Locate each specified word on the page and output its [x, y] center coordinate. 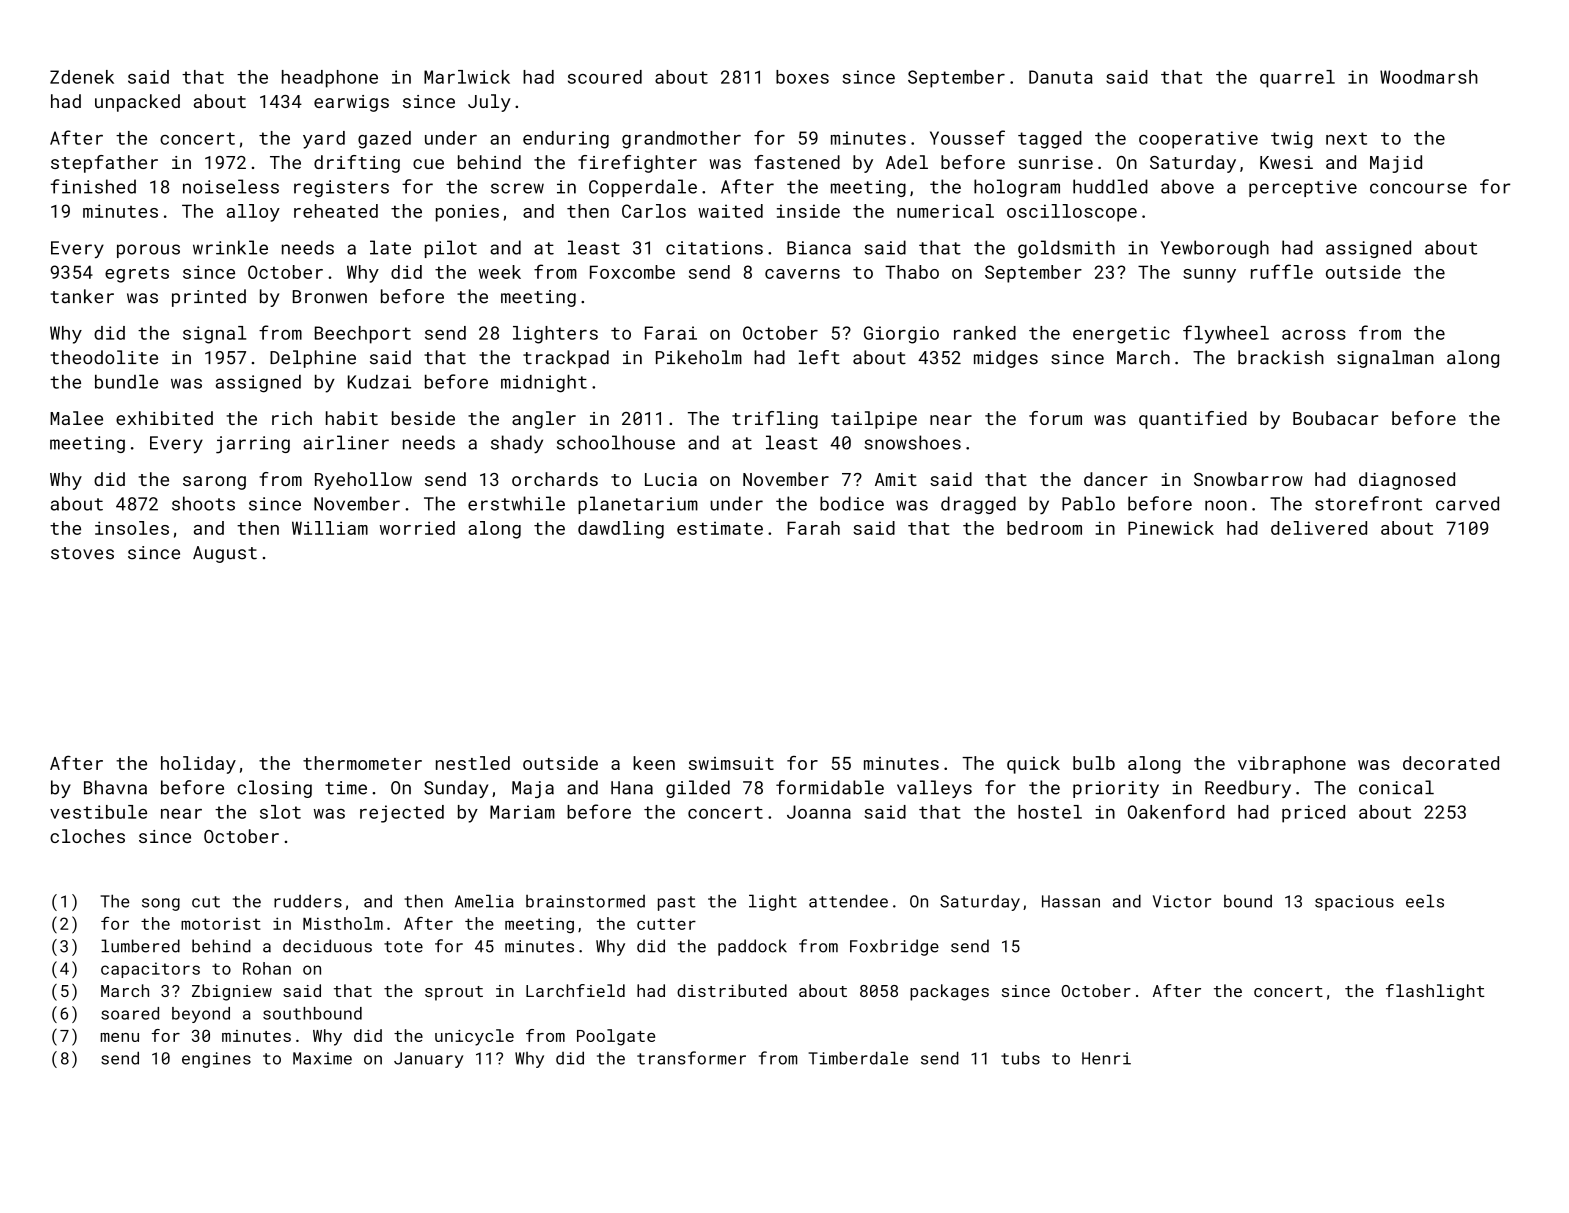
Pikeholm [699, 357]
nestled [473, 763]
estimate [720, 528]
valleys [934, 789]
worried [417, 528]
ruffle [1282, 271]
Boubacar [1335, 418]
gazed [384, 140]
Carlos [654, 211]
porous [148, 251]
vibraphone [1292, 765]
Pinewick [1171, 528]
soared [130, 1013]
